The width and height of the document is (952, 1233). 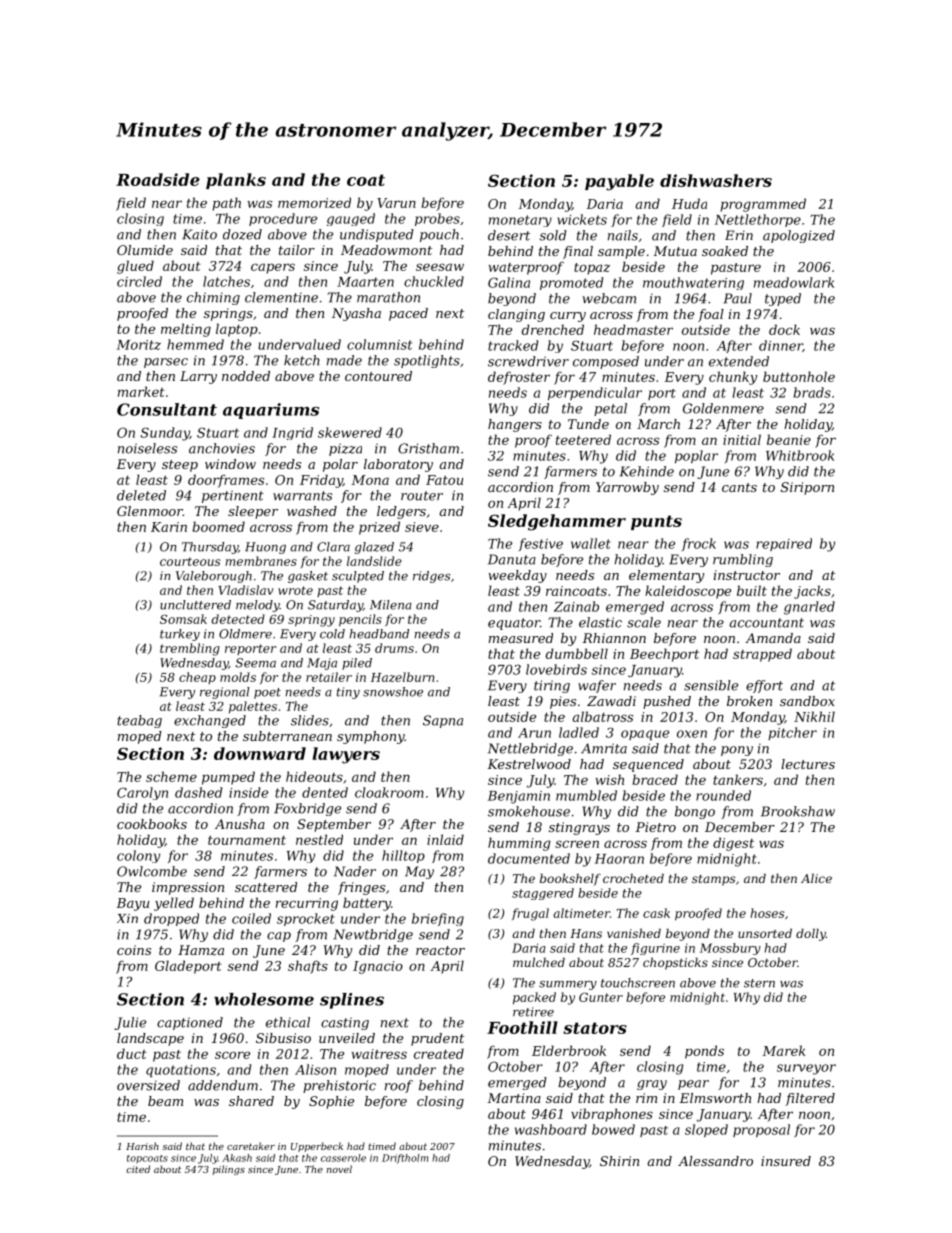 What do you see at coordinates (147, 448) in the document?
I see `noiseless` at bounding box center [147, 448].
